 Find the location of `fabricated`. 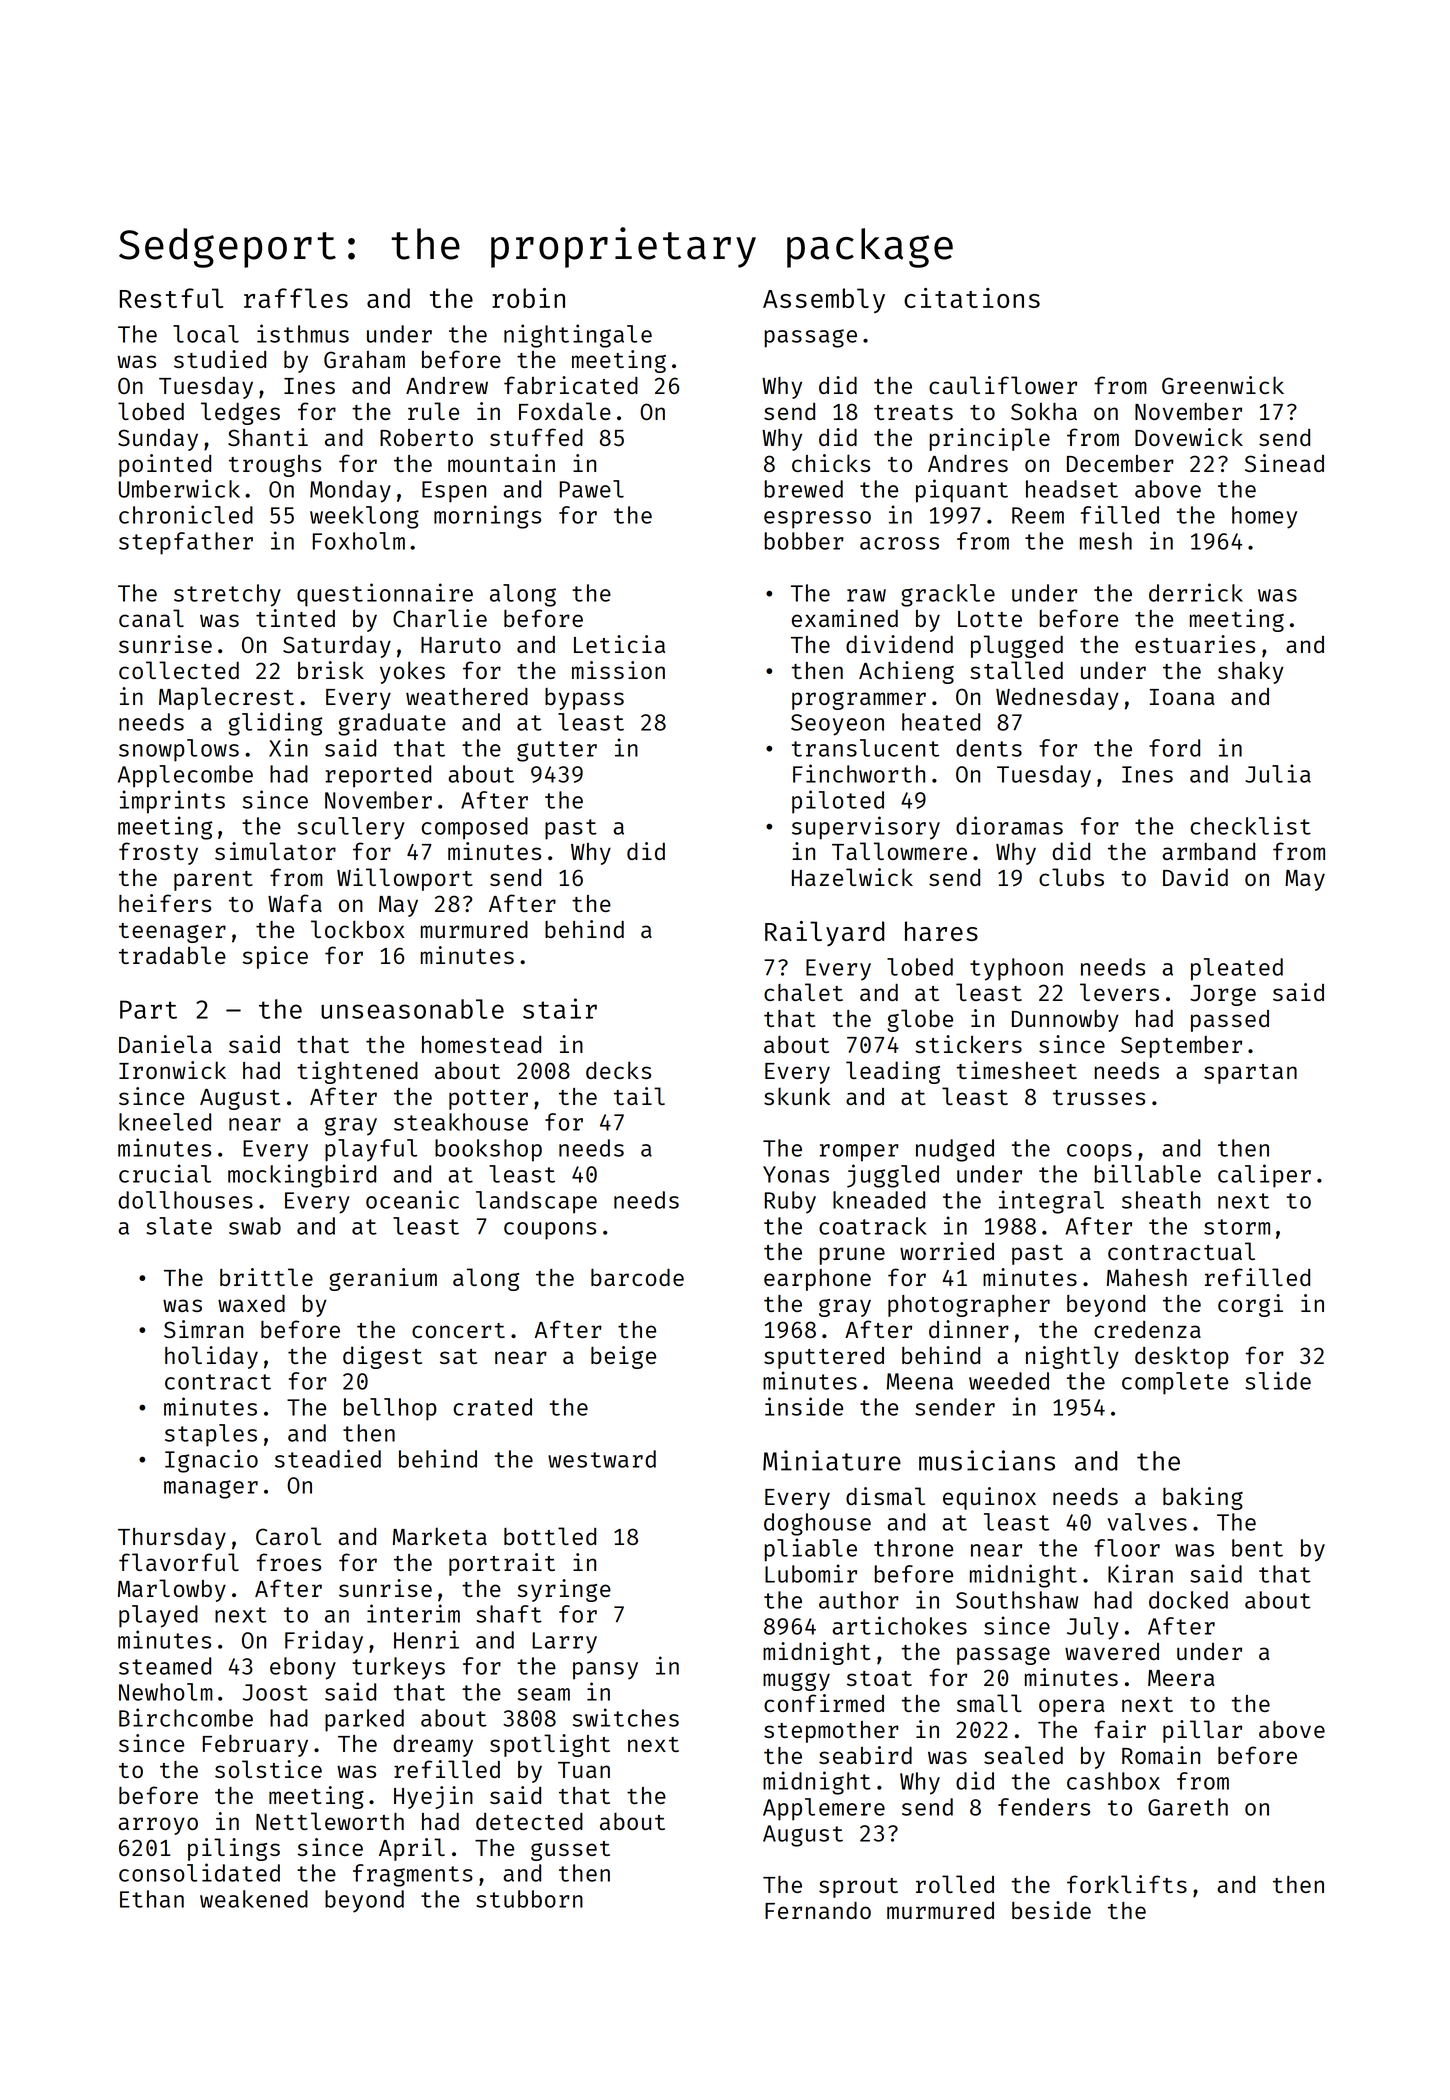

fabricated is located at coordinates (571, 385).
